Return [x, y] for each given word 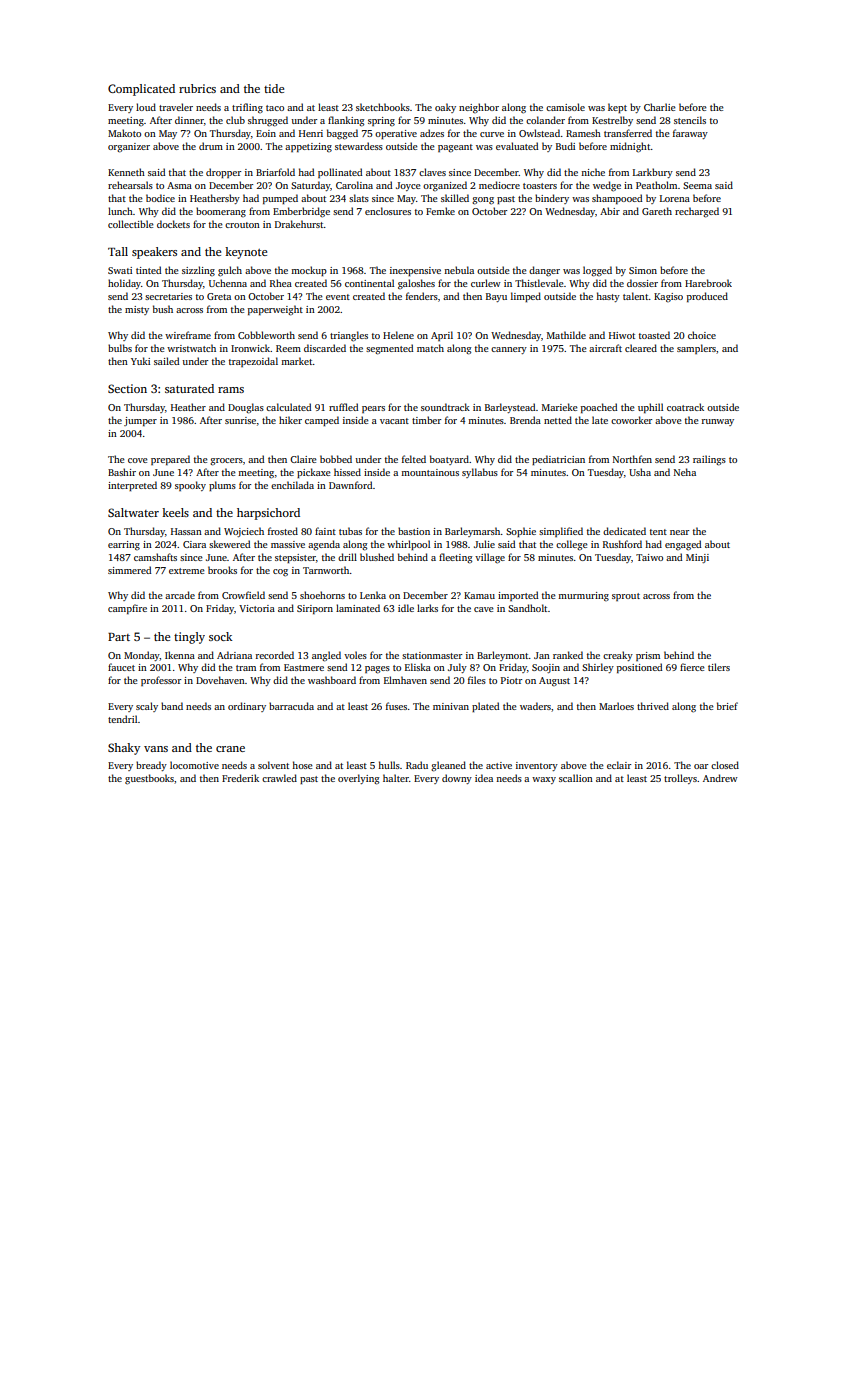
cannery [509, 350]
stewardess [359, 146]
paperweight [275, 310]
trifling [247, 108]
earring [124, 546]
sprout [626, 597]
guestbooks [149, 779]
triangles [349, 336]
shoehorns [322, 595]
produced [707, 297]
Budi [565, 146]
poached [599, 408]
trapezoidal [253, 362]
